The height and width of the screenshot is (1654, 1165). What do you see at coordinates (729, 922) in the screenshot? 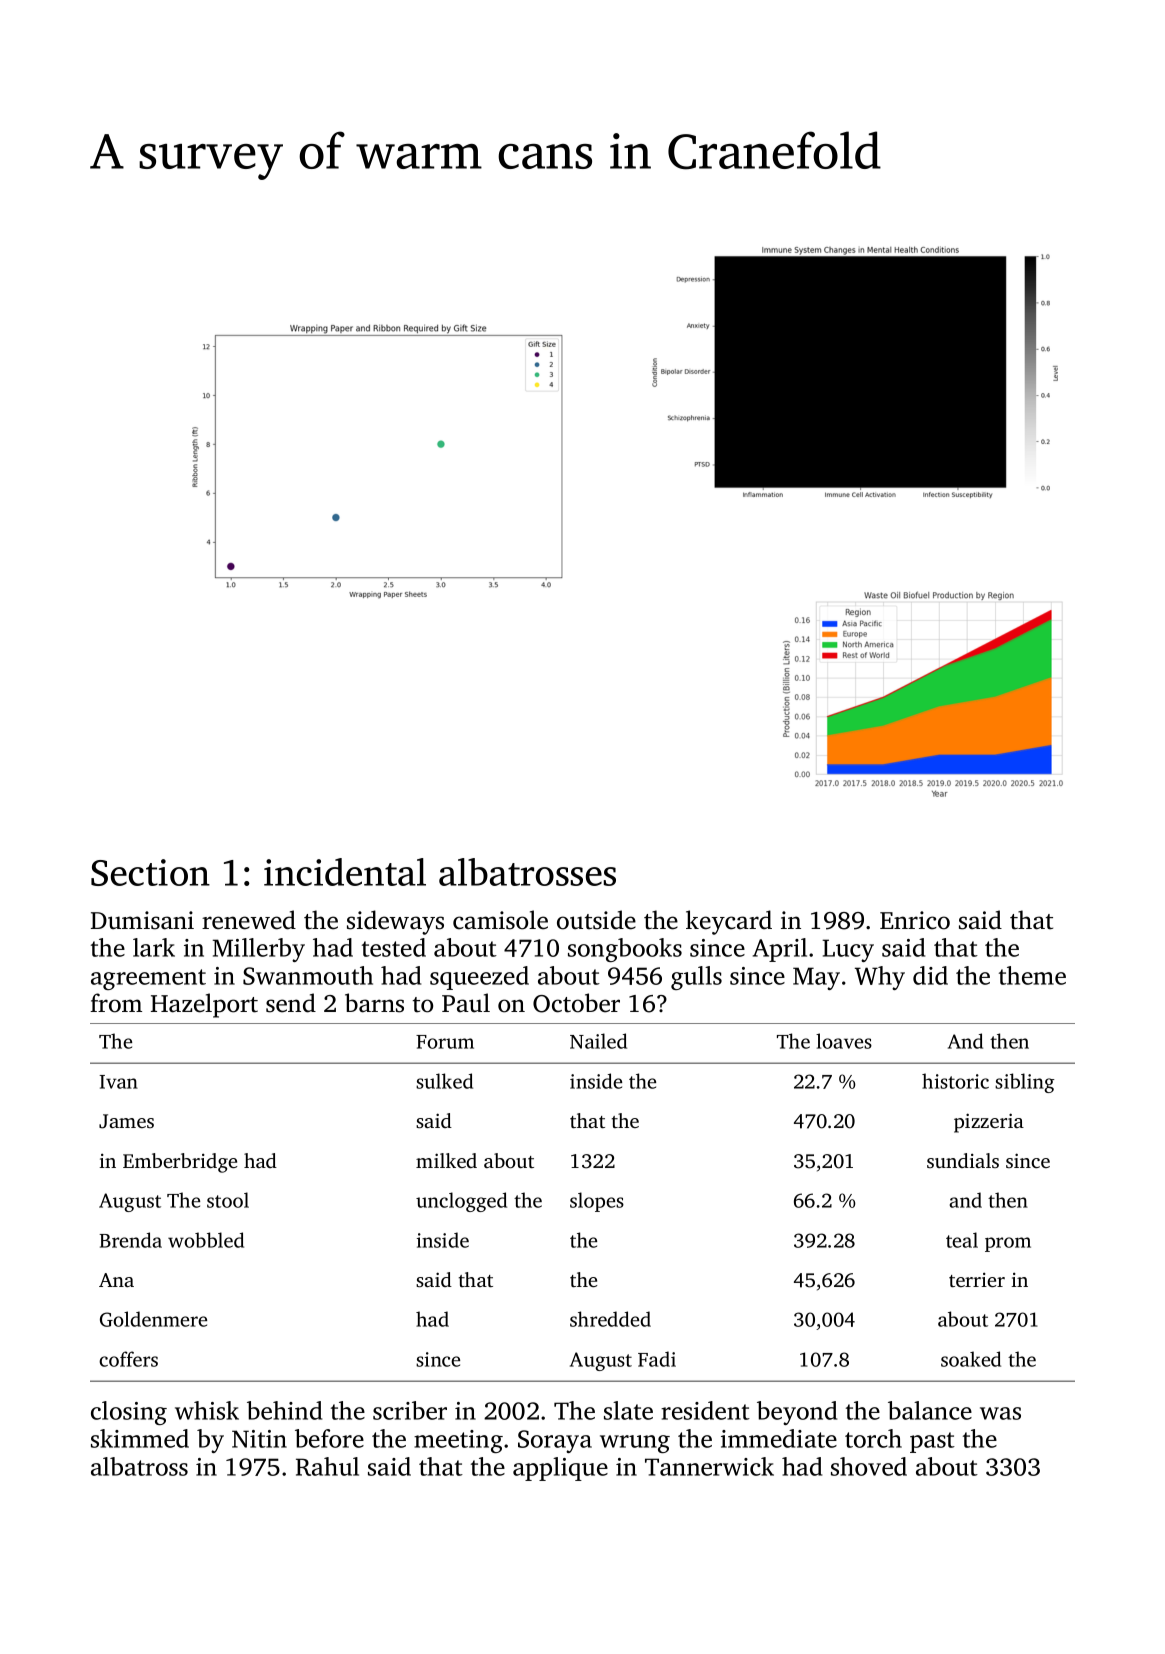
I see `keycard` at bounding box center [729, 922].
